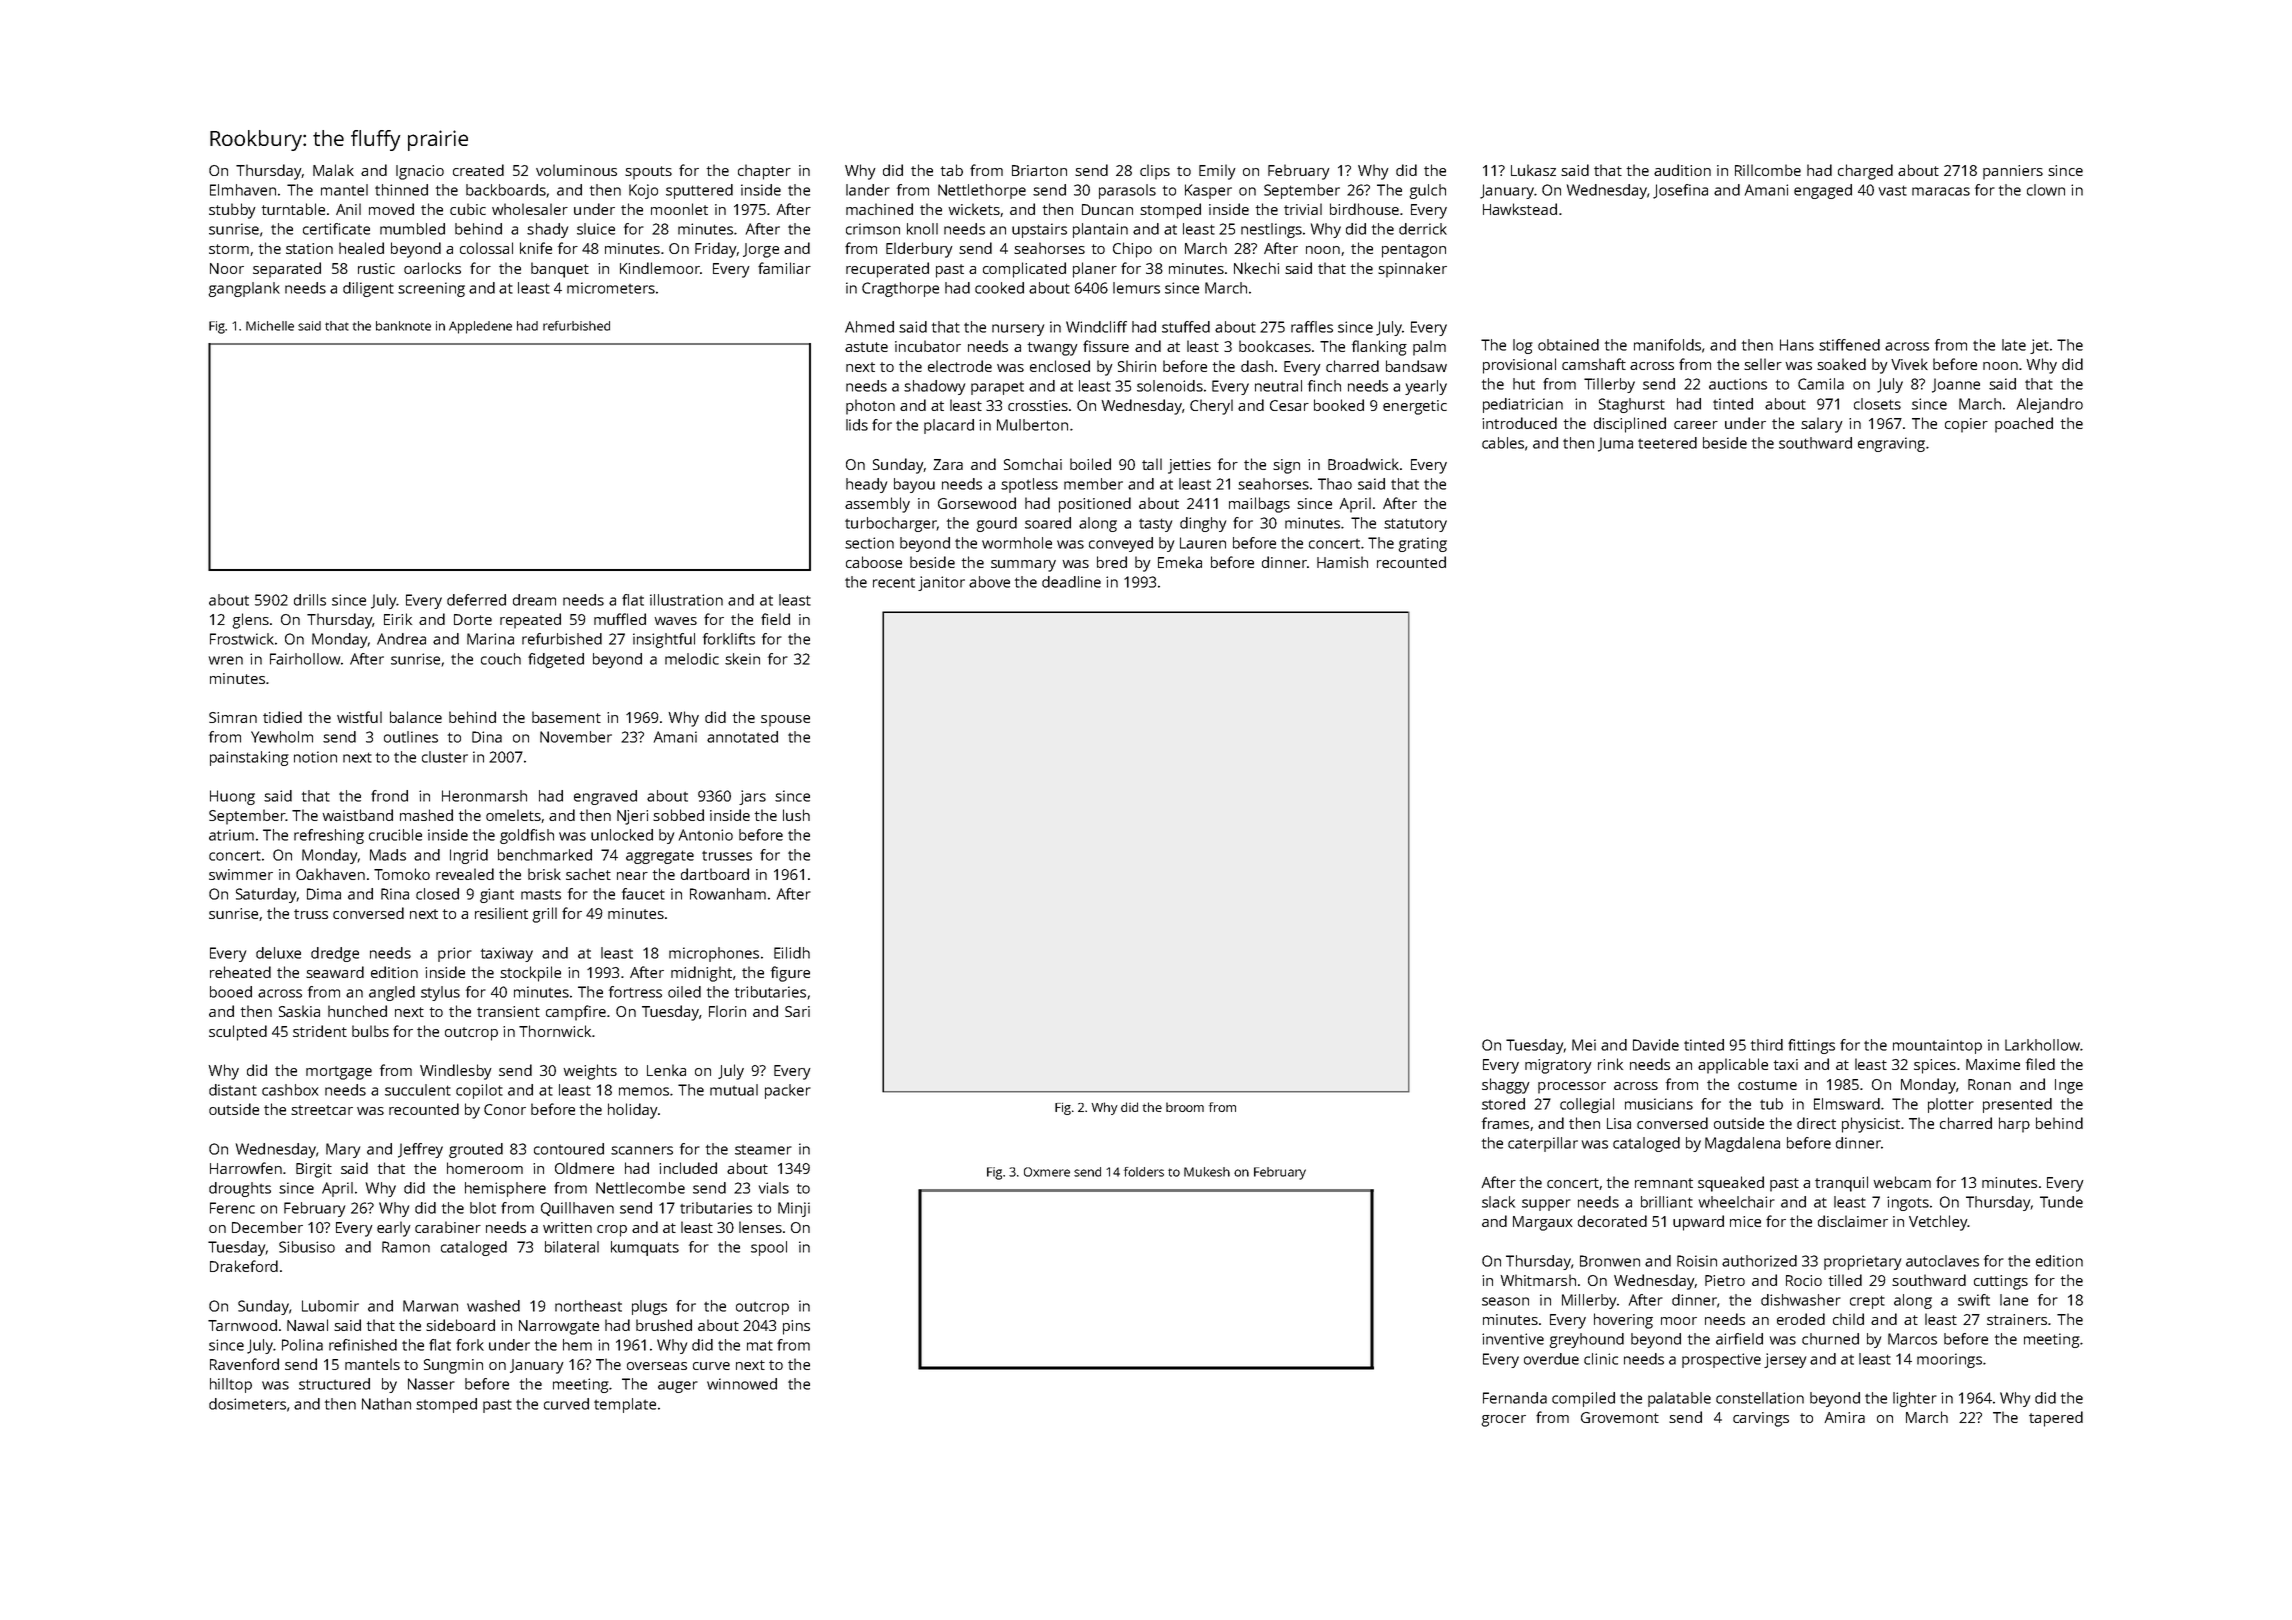 Image resolution: width=2292 pixels, height=1620 pixels. Describe the element at coordinates (333, 170) in the document. I see `Malak` at that location.
